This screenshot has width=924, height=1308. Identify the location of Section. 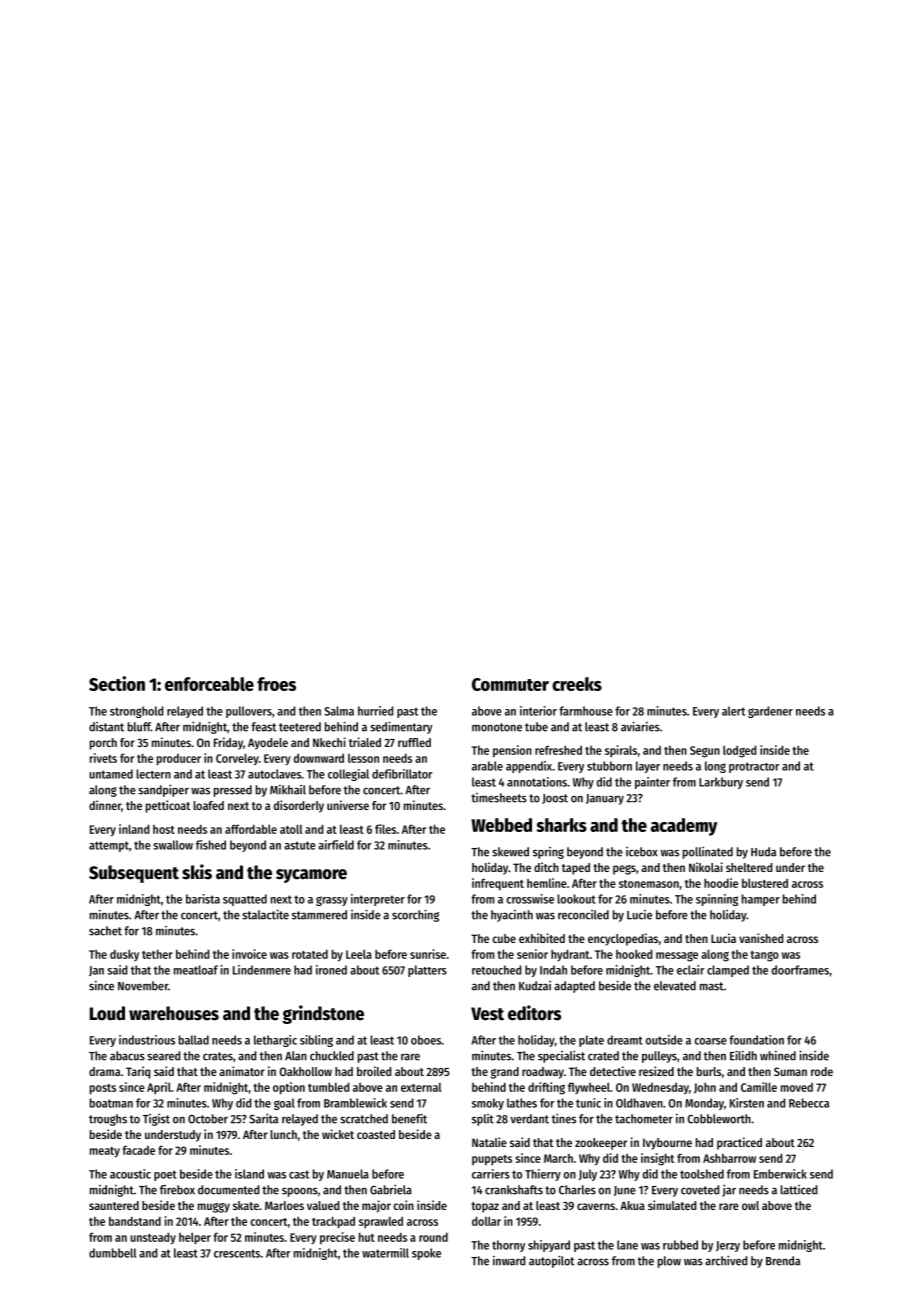
(117, 683).
